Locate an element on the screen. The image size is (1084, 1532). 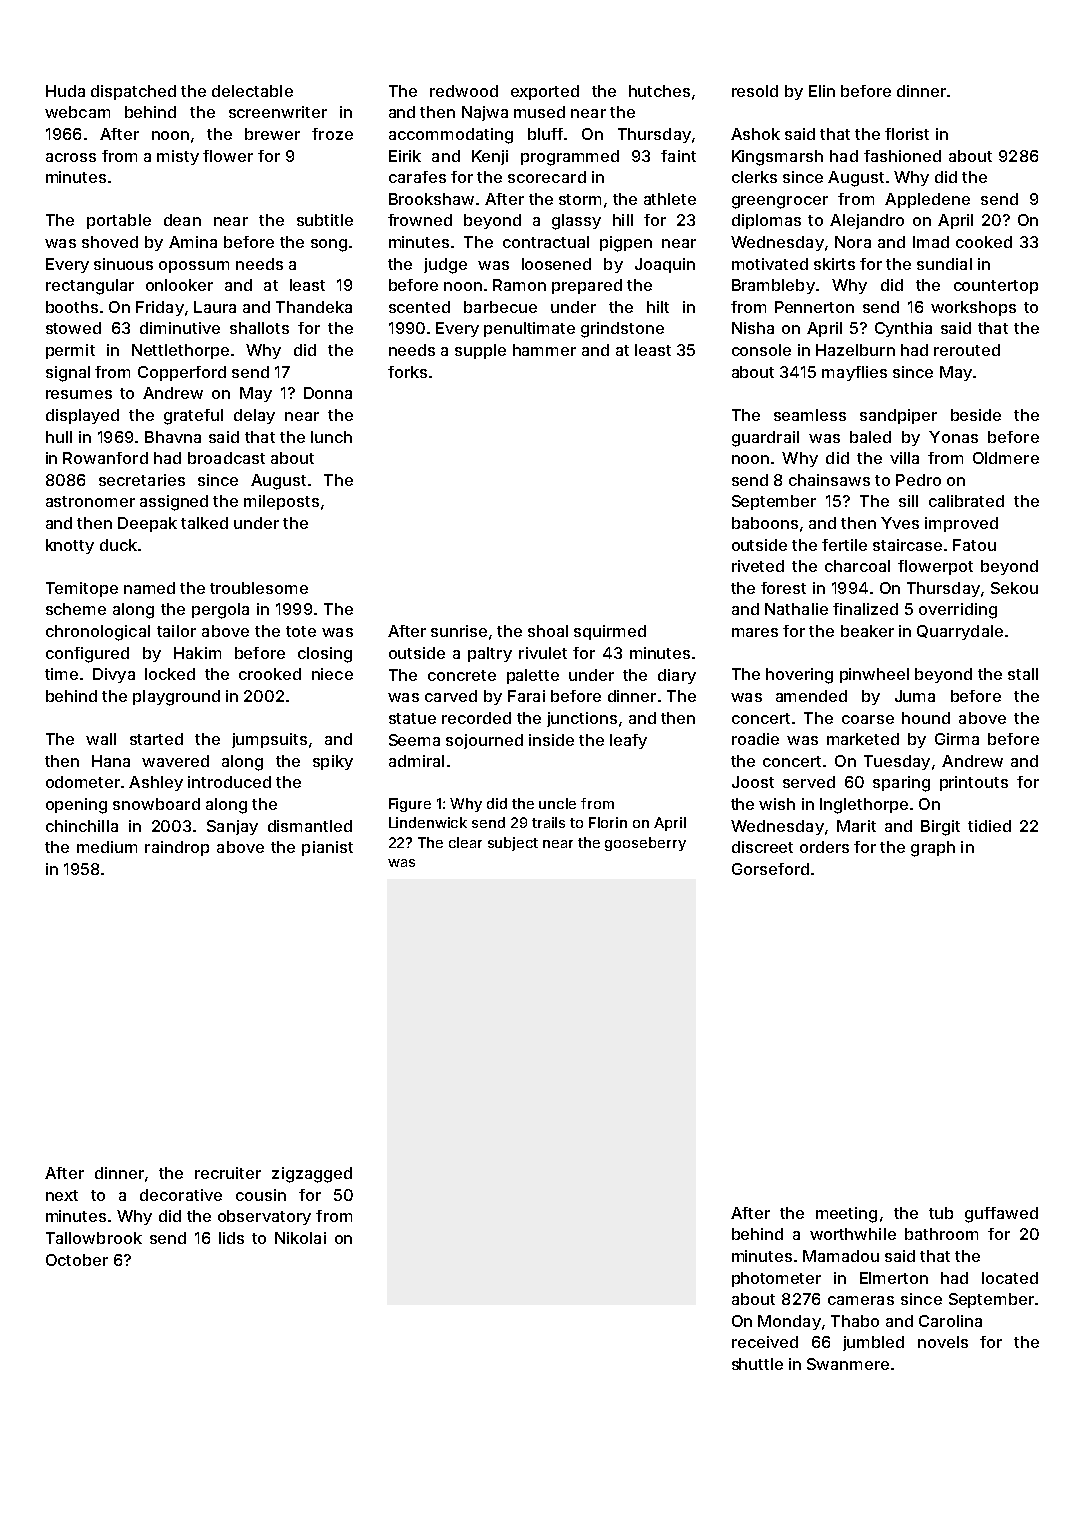
printouts is located at coordinates (974, 783).
